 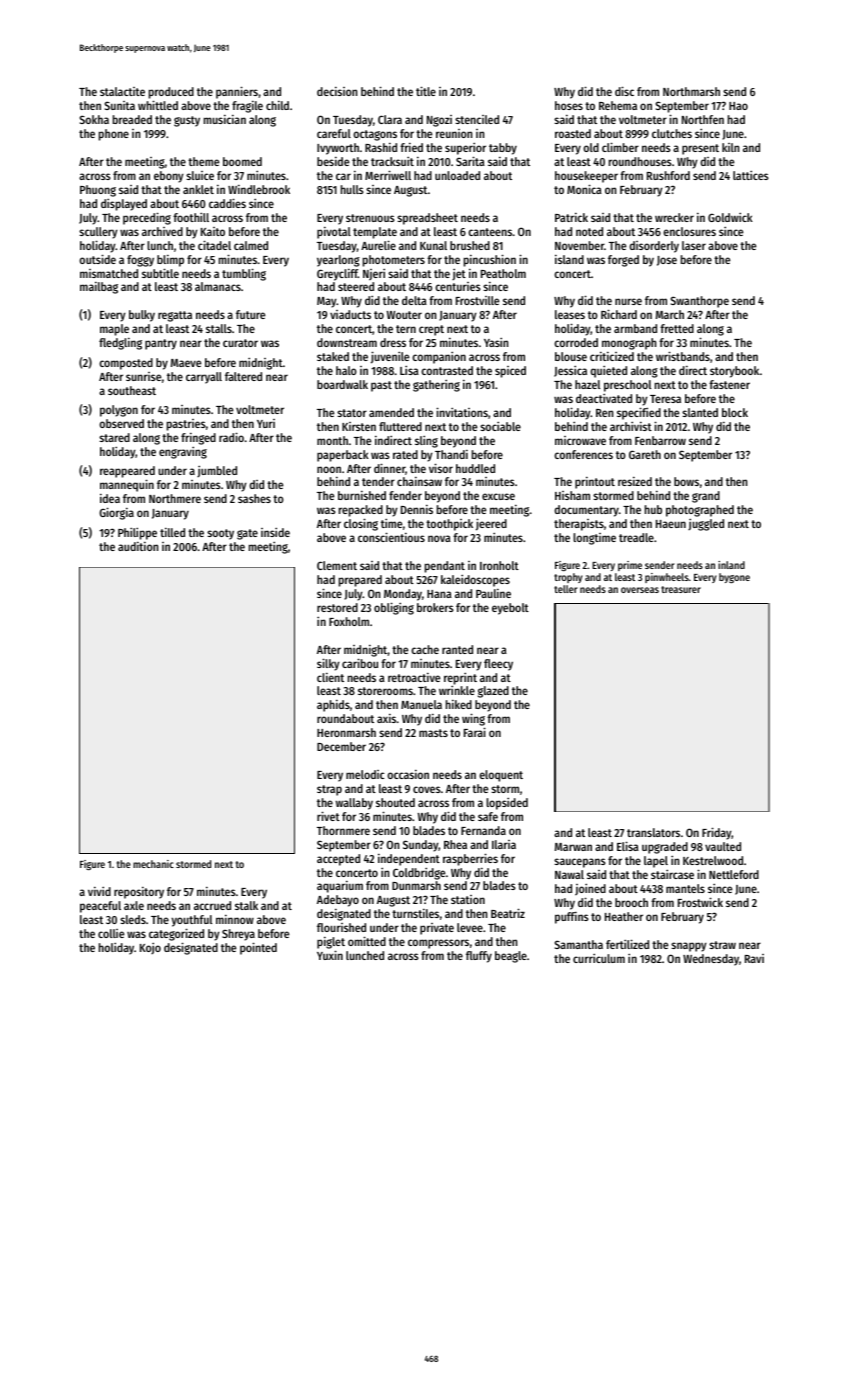 I want to click on Ngozi, so click(x=439, y=121).
